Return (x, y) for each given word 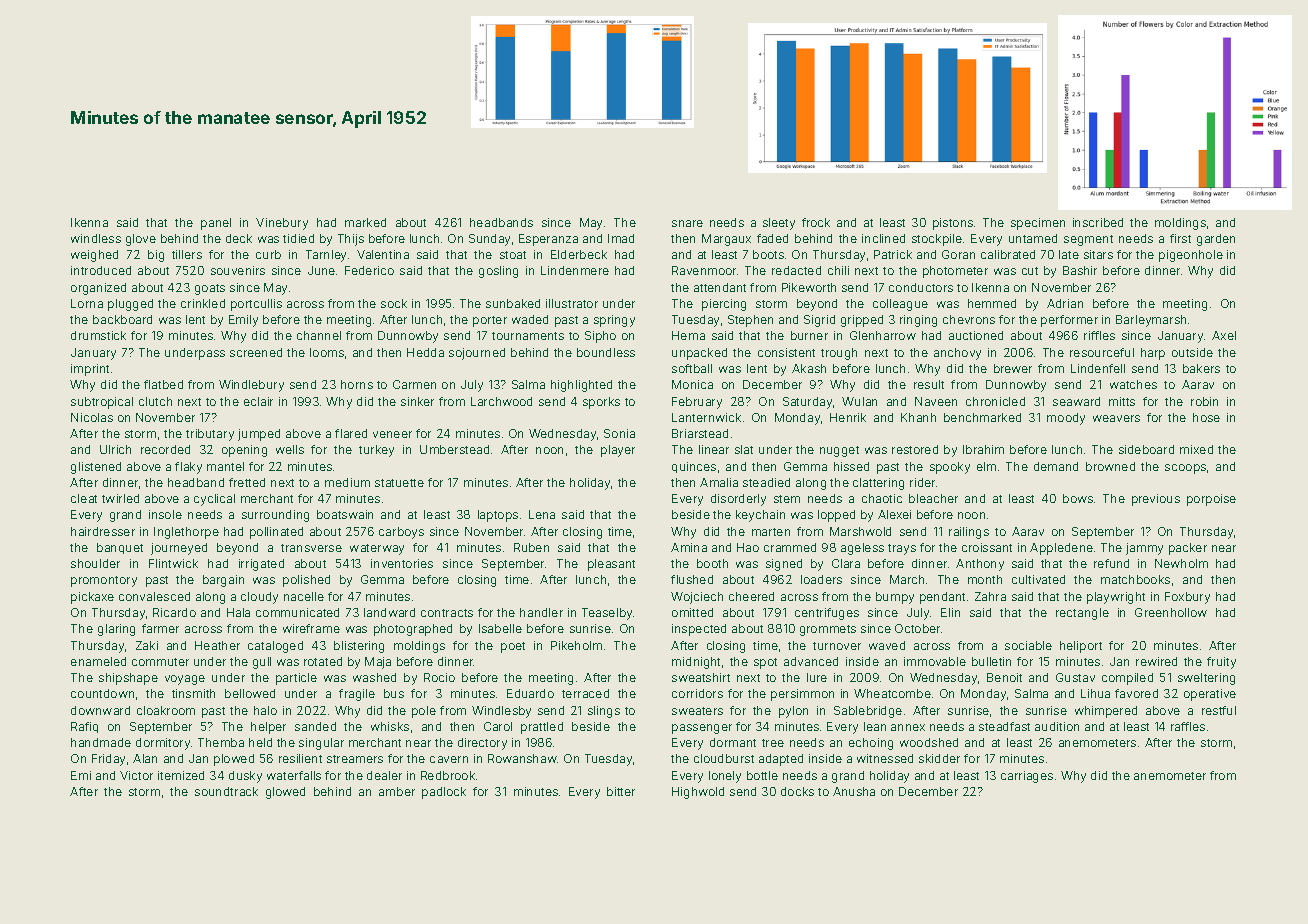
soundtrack (226, 791)
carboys (401, 533)
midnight (696, 663)
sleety (779, 224)
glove (141, 240)
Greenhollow (1171, 612)
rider (922, 482)
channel (319, 335)
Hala (238, 612)
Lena (542, 514)
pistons (953, 224)
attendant (720, 287)
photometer (955, 272)
